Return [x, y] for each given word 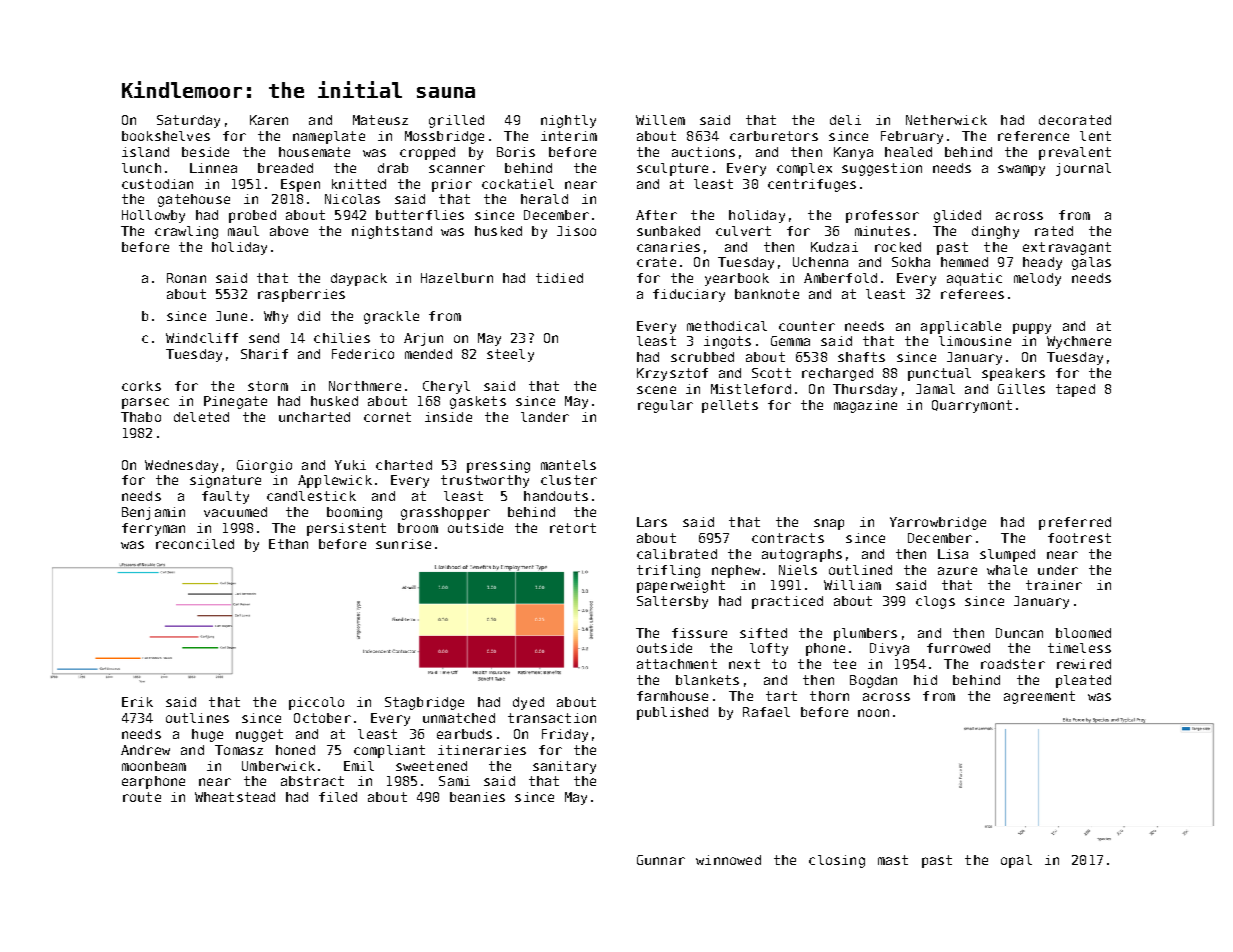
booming [354, 513]
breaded [285, 168]
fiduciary [689, 295]
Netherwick [946, 120]
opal [1016, 861]
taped [1075, 390]
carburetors [774, 136]
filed [338, 797]
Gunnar [661, 860]
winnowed [728, 860]
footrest [1079, 538]
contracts [788, 538]
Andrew [145, 750]
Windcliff [202, 338]
